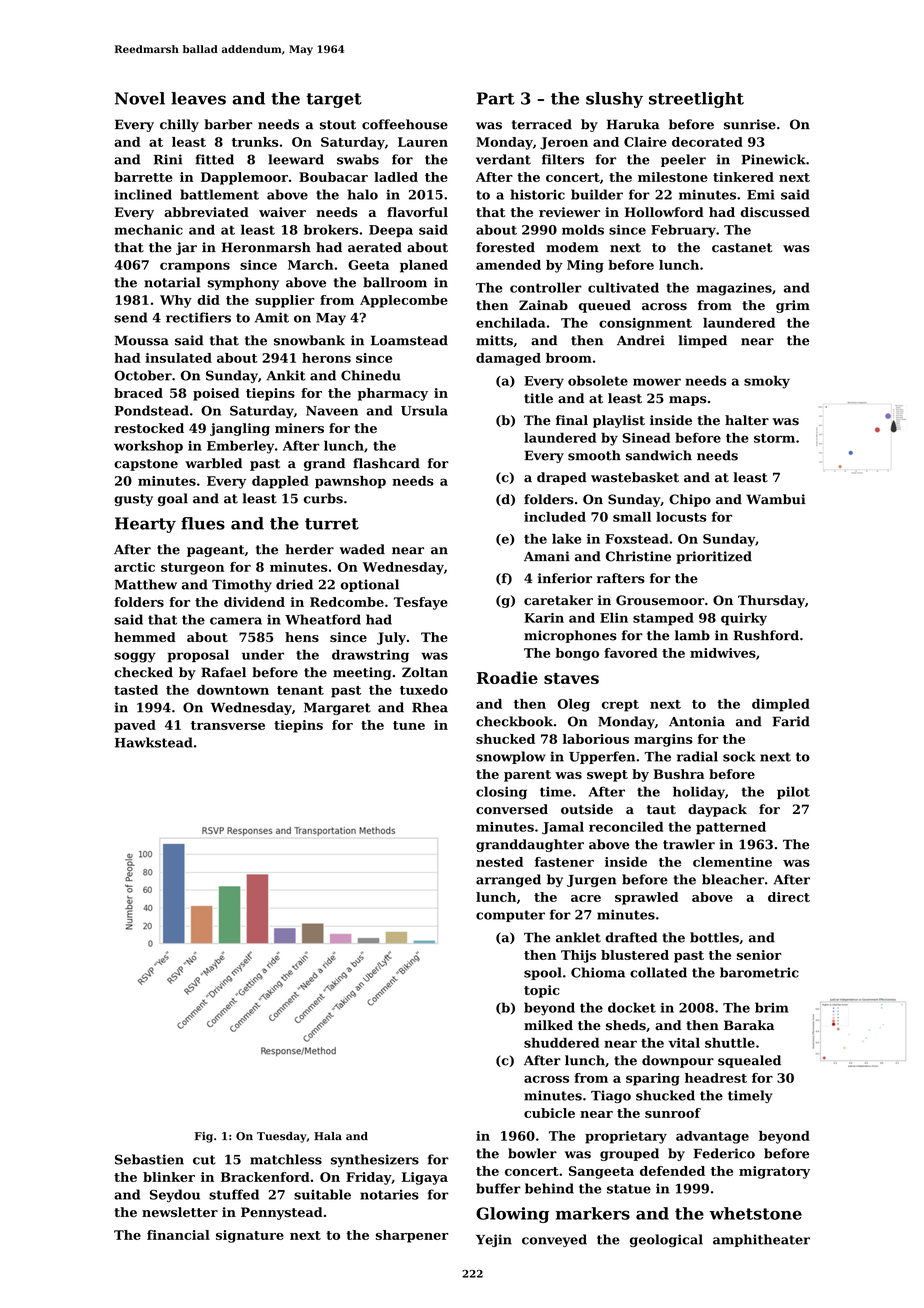 The image size is (924, 1308). I want to click on storm, so click(774, 438).
